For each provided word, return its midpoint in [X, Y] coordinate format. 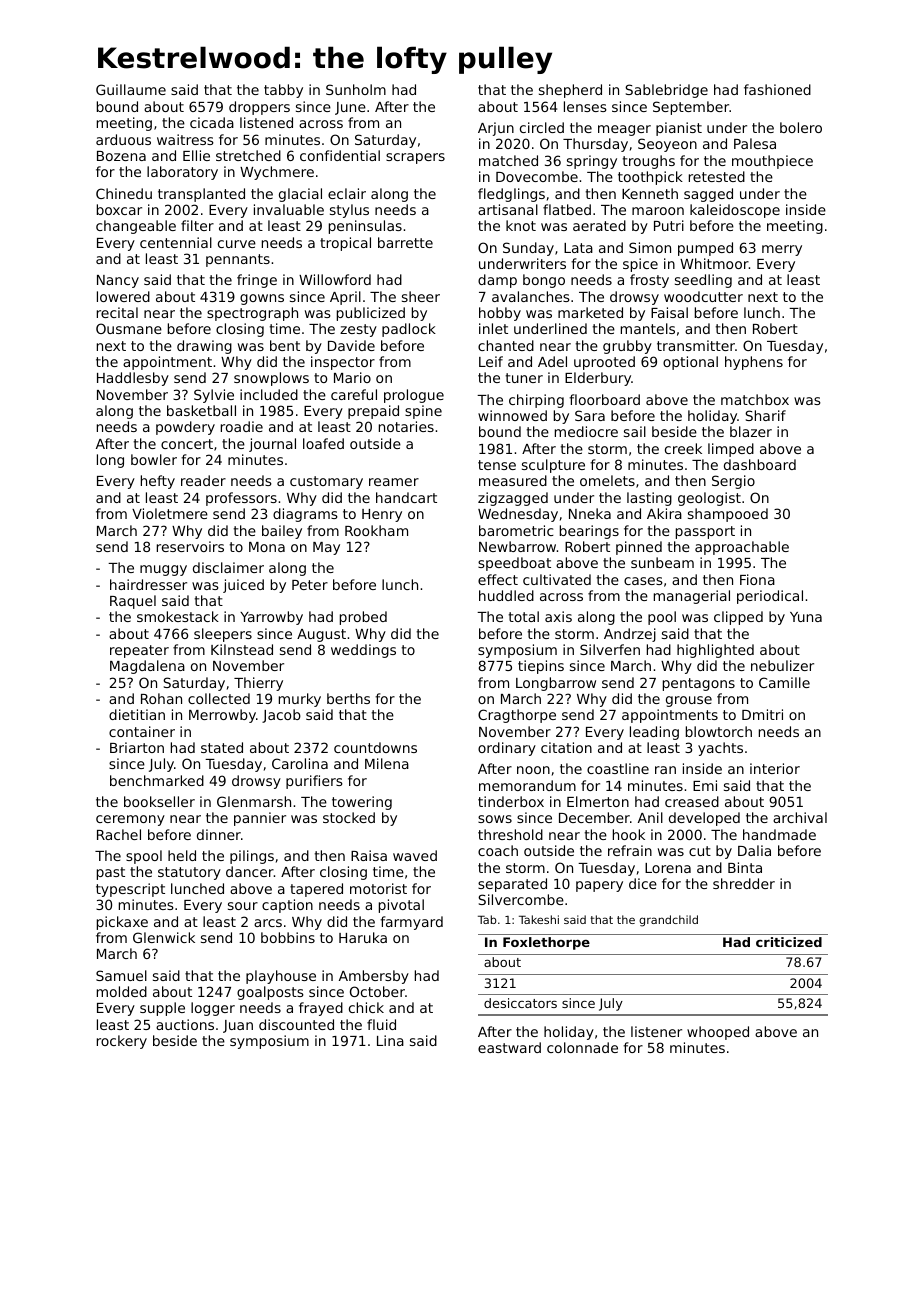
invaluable [289, 209]
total [524, 616]
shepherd [570, 91]
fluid [381, 1024]
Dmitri [762, 714]
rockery [122, 1042]
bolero [801, 127]
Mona [267, 547]
